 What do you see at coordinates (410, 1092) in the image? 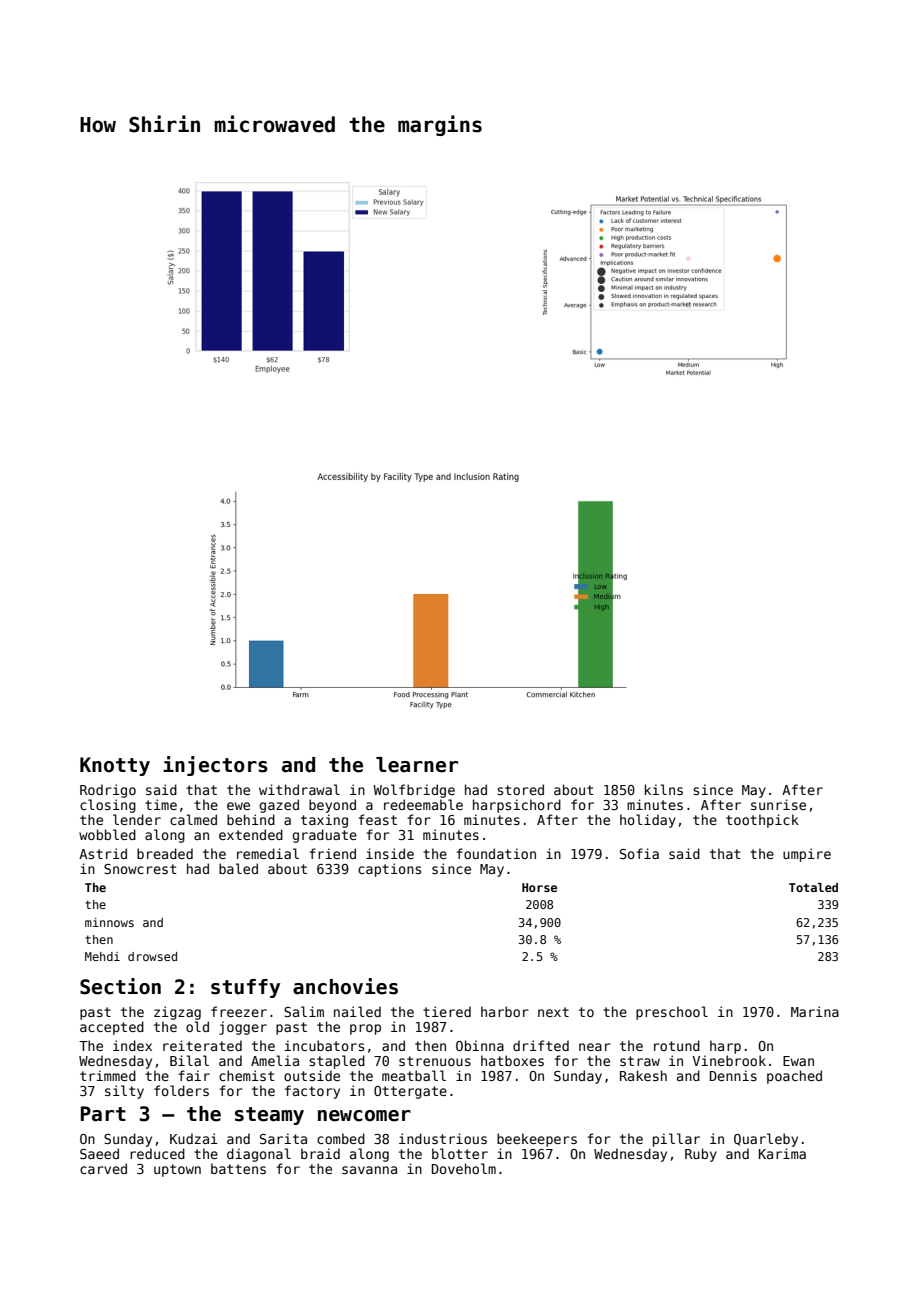
I see `Ottergate` at bounding box center [410, 1092].
